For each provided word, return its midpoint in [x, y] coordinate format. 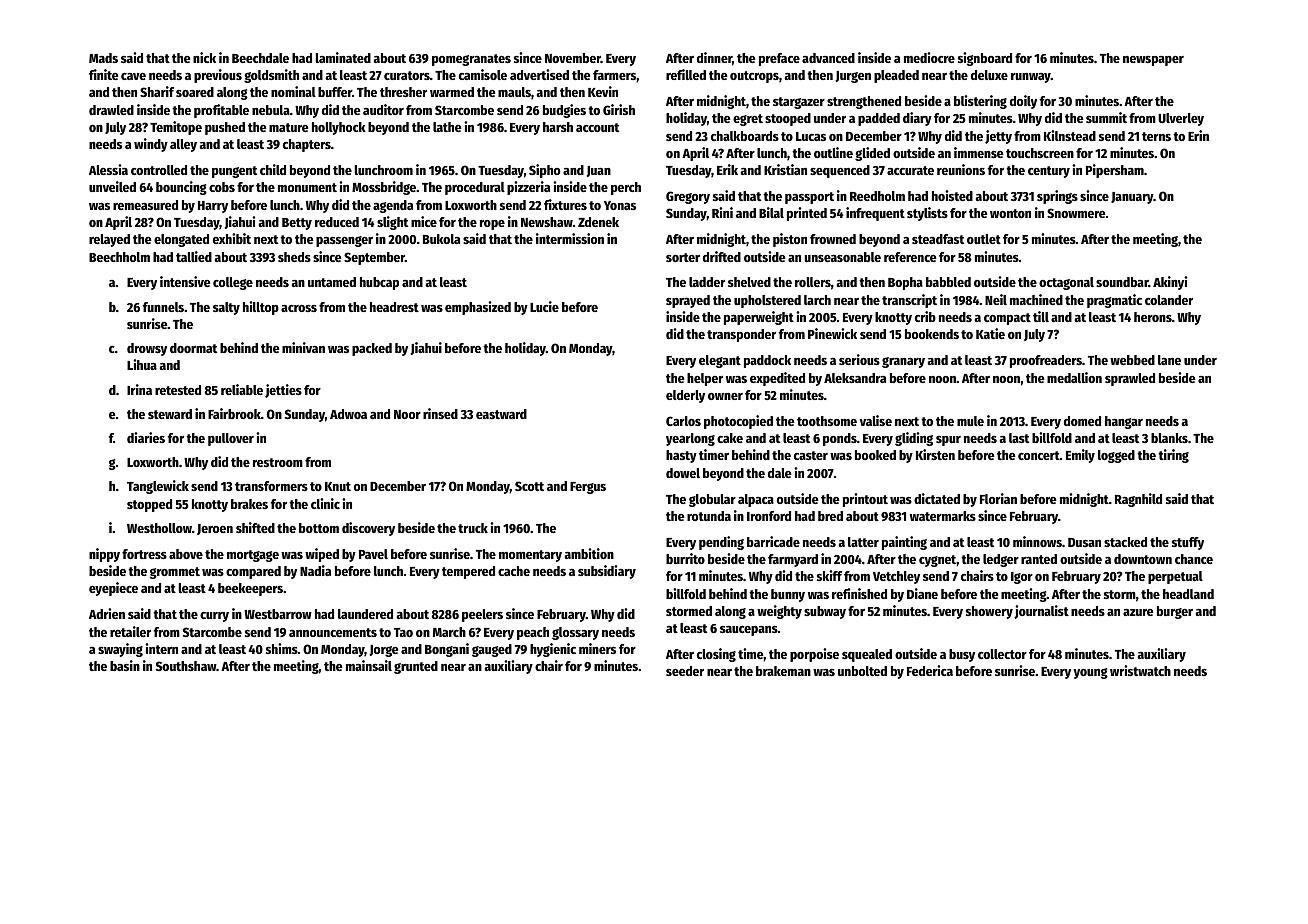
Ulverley [1181, 119]
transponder [741, 335]
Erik [727, 169]
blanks [1169, 438]
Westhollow [159, 528]
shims [282, 648]
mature [289, 127]
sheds [294, 257]
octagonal [1066, 283]
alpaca [756, 500]
